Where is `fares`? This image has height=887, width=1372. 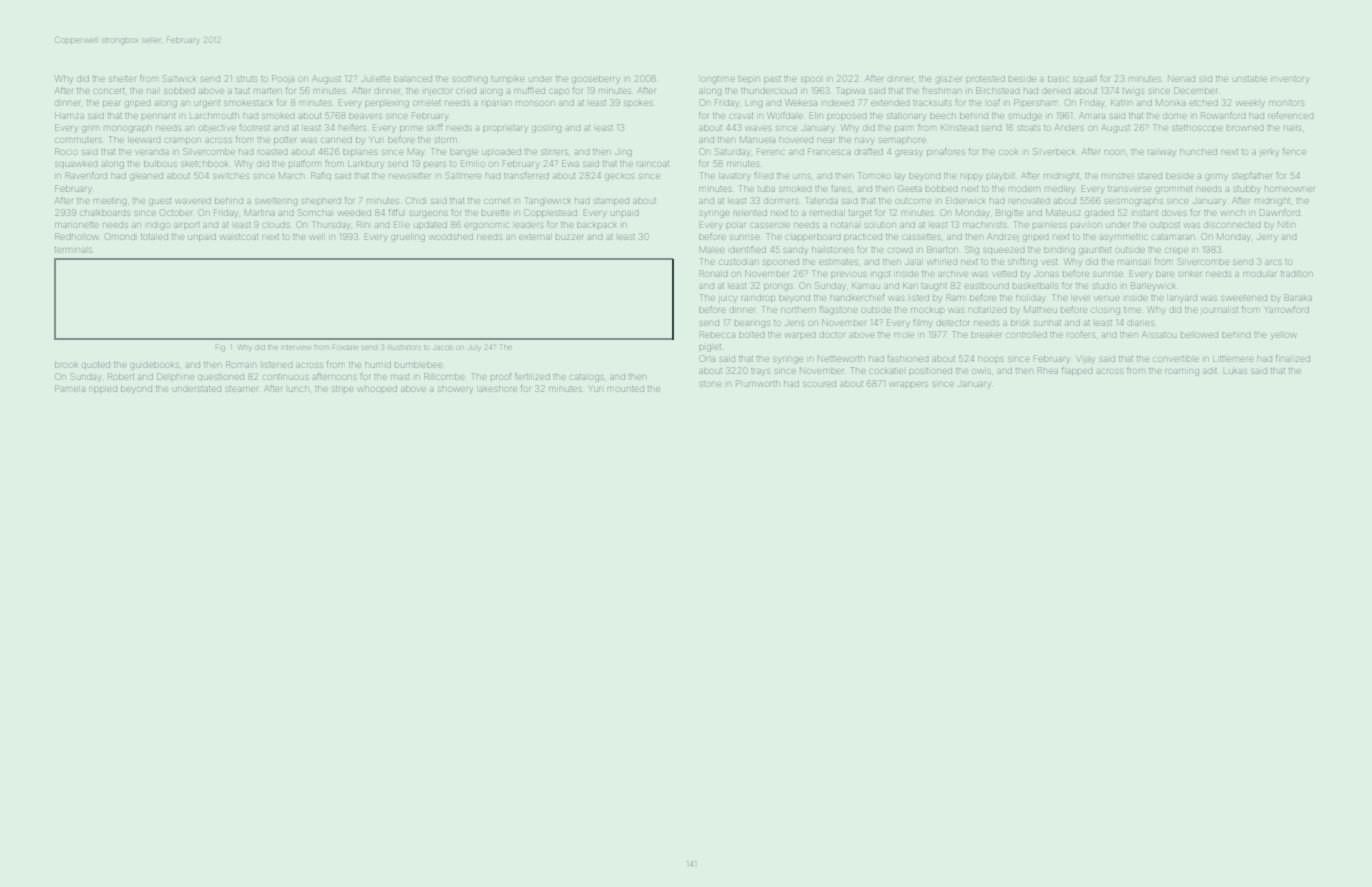
fares is located at coordinates (841, 189).
